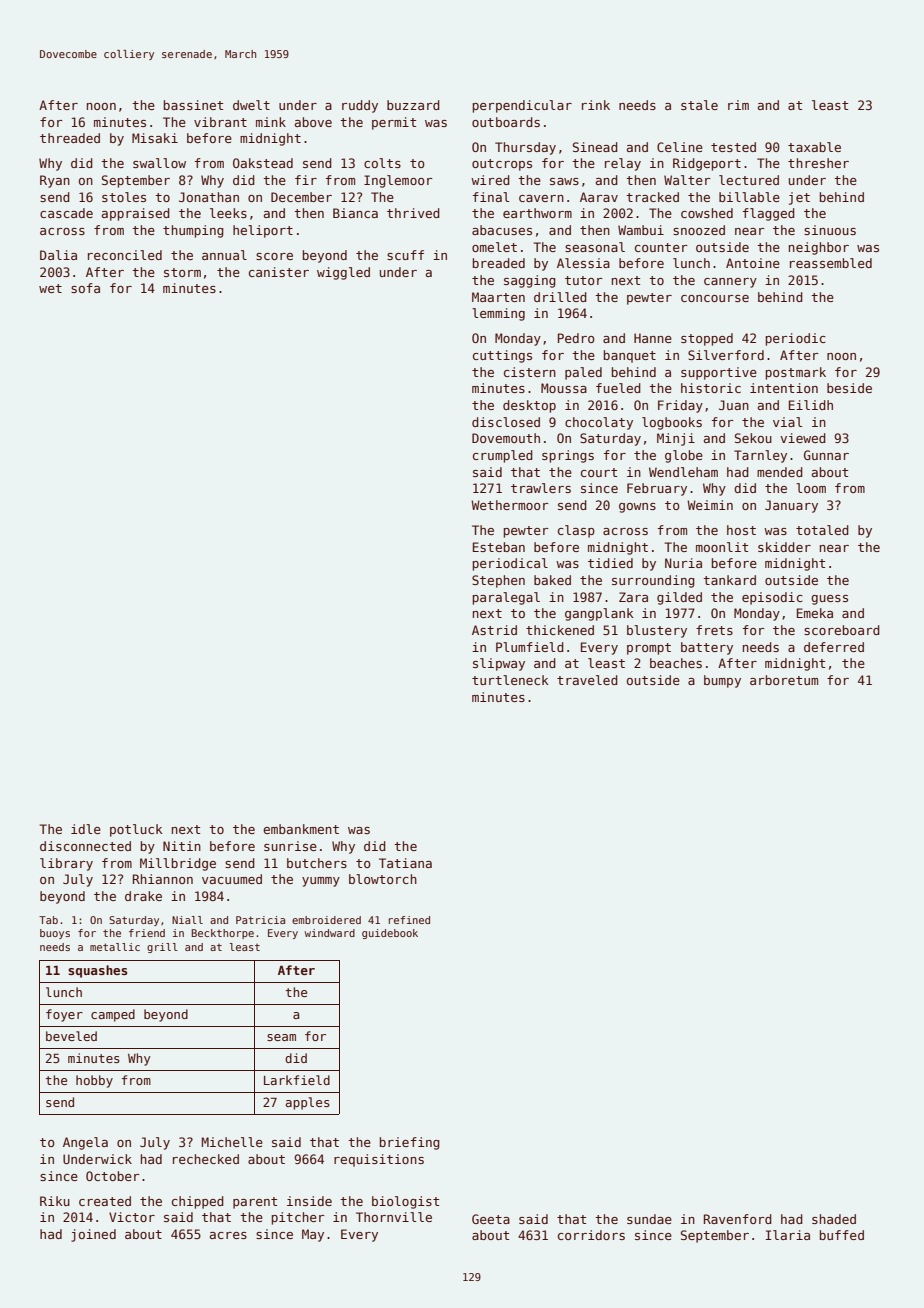 This screenshot has height=1308, width=924. I want to click on Gunnar, so click(826, 455).
